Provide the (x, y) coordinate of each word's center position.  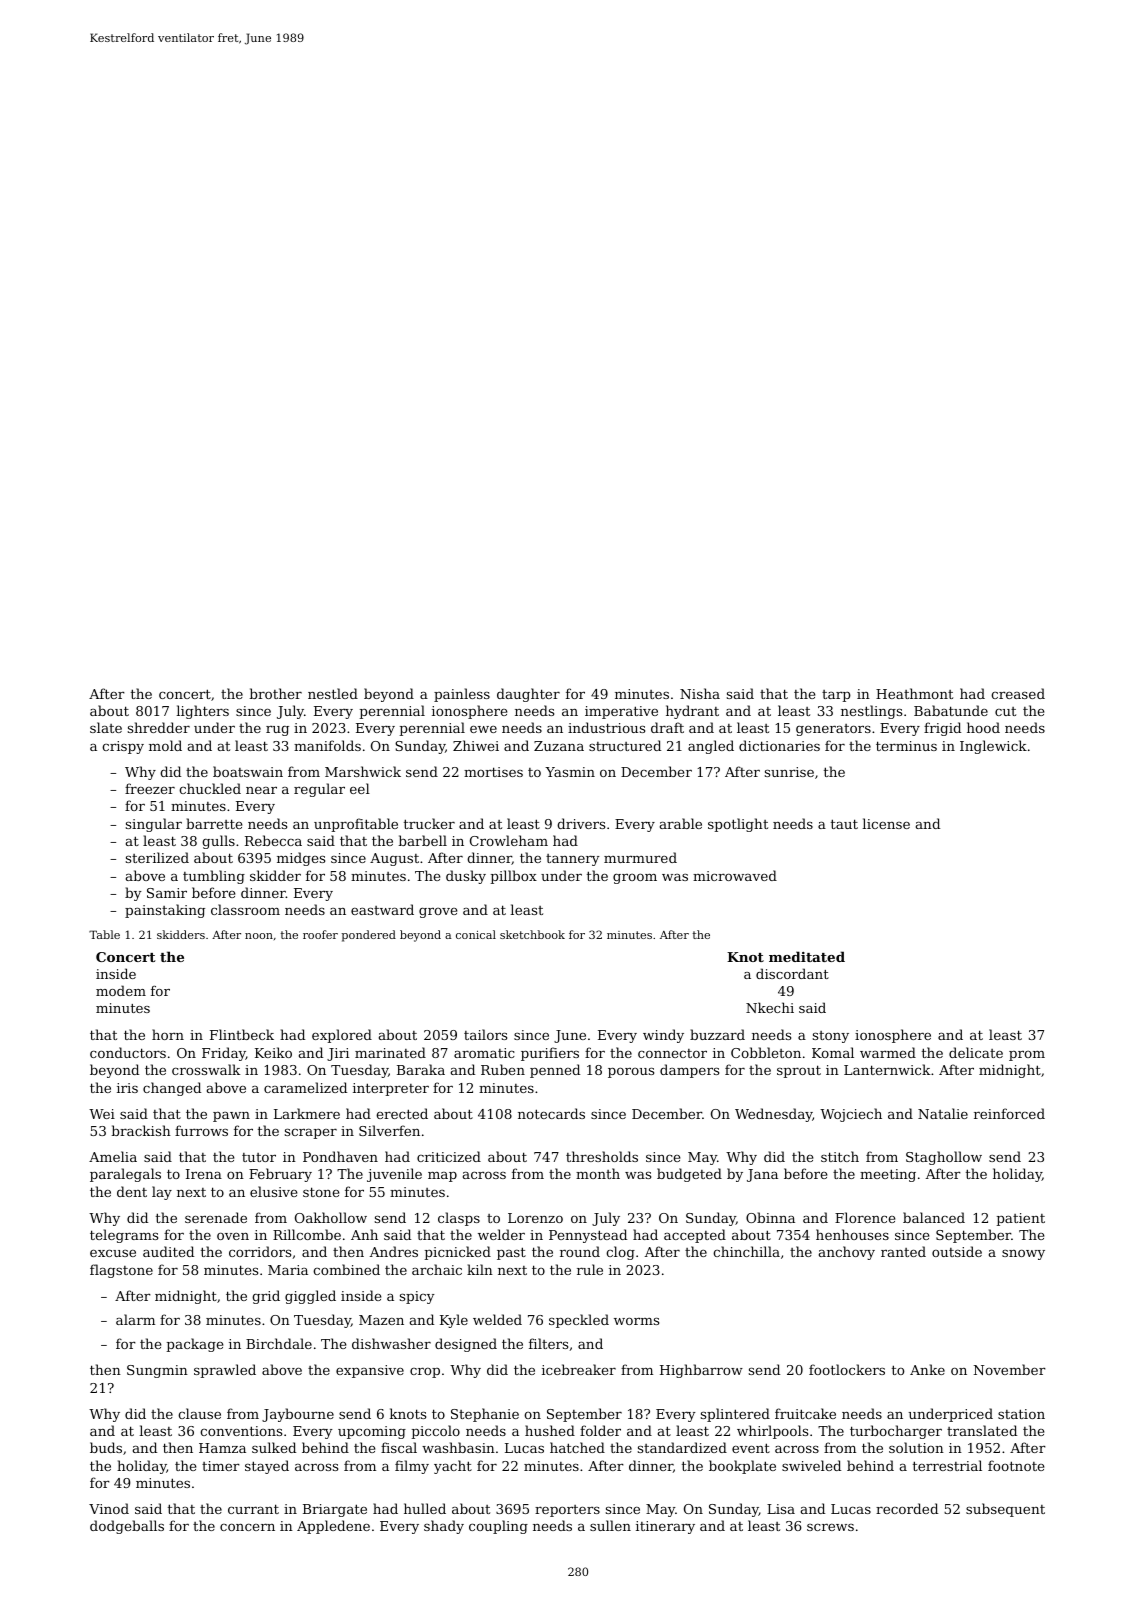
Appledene (333, 1527)
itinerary (665, 1527)
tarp (836, 696)
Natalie (943, 1113)
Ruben (503, 1069)
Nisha (700, 693)
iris (127, 1088)
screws (830, 1527)
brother (275, 693)
